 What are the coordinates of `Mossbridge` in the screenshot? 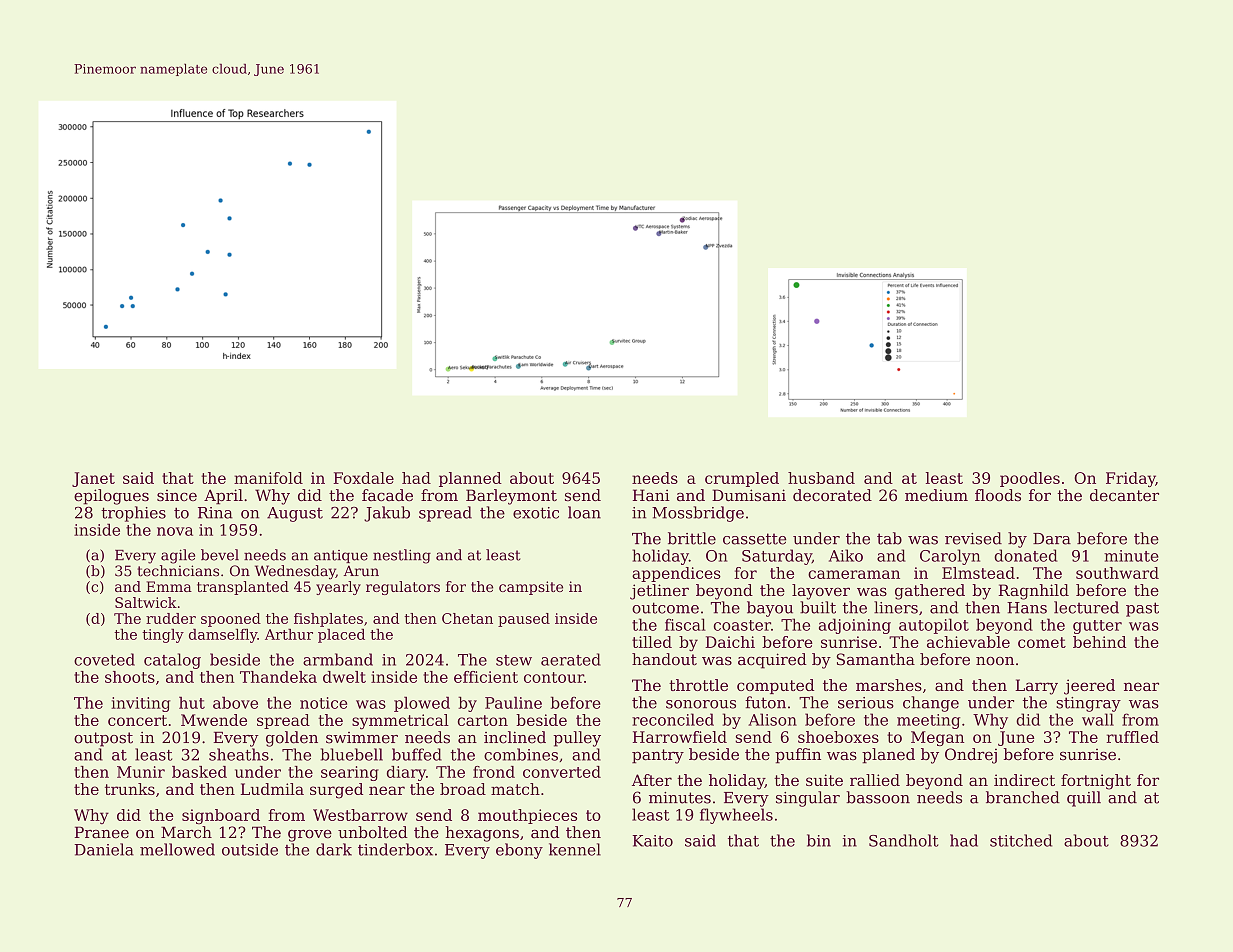 It's located at (698, 514).
